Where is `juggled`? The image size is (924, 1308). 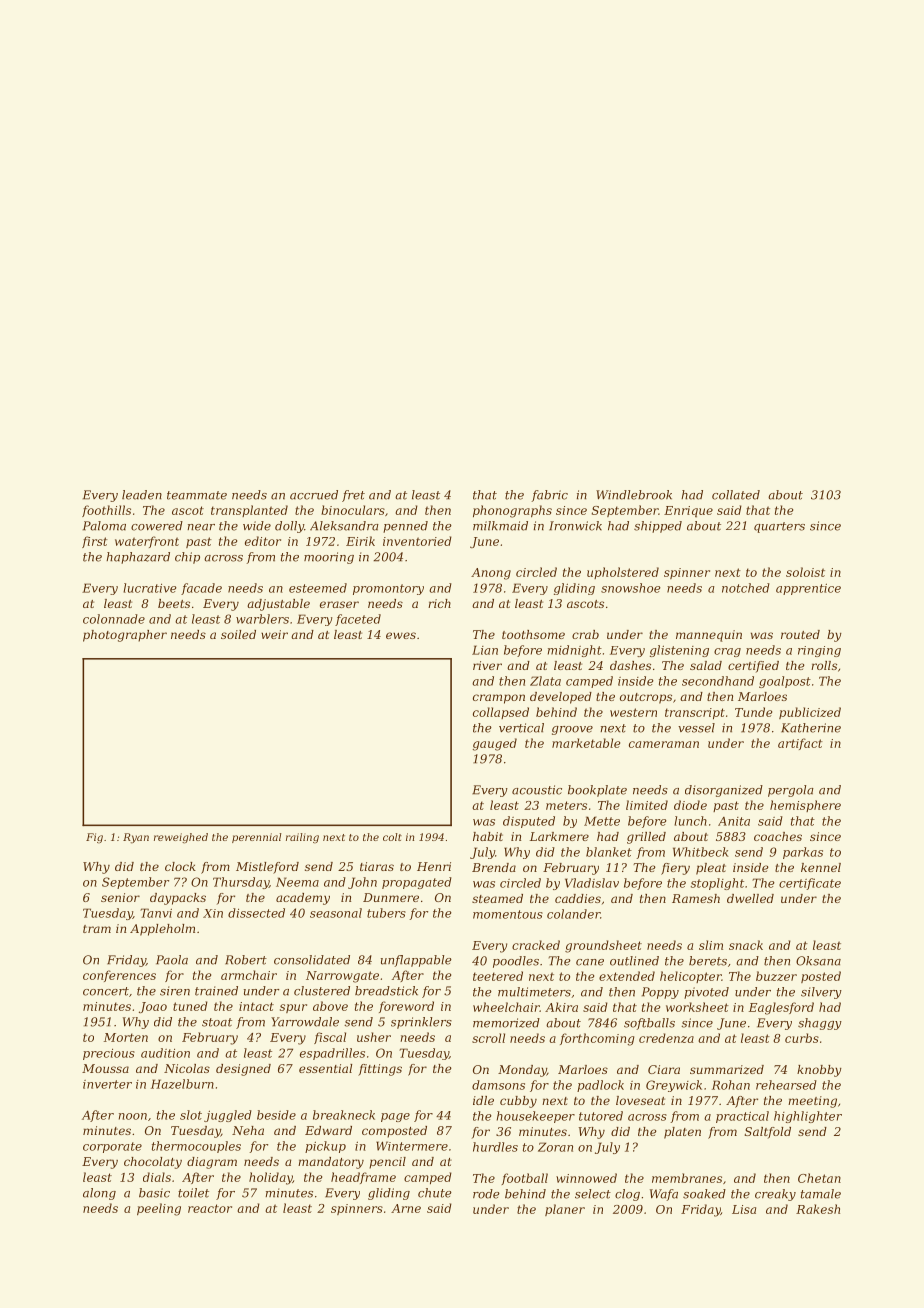
juggled is located at coordinates (228, 1116).
